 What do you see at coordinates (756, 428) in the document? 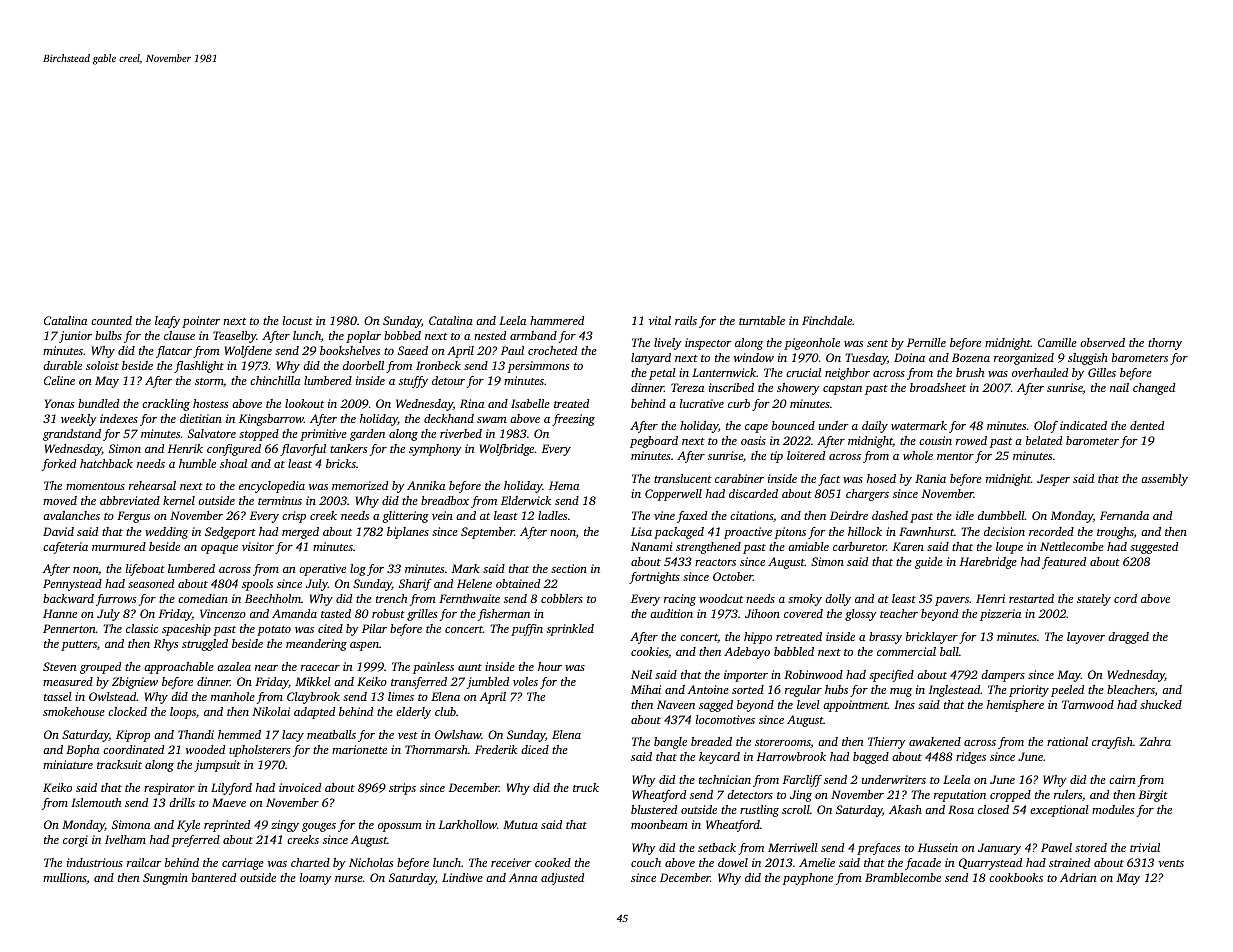
I see `cape` at bounding box center [756, 428].
